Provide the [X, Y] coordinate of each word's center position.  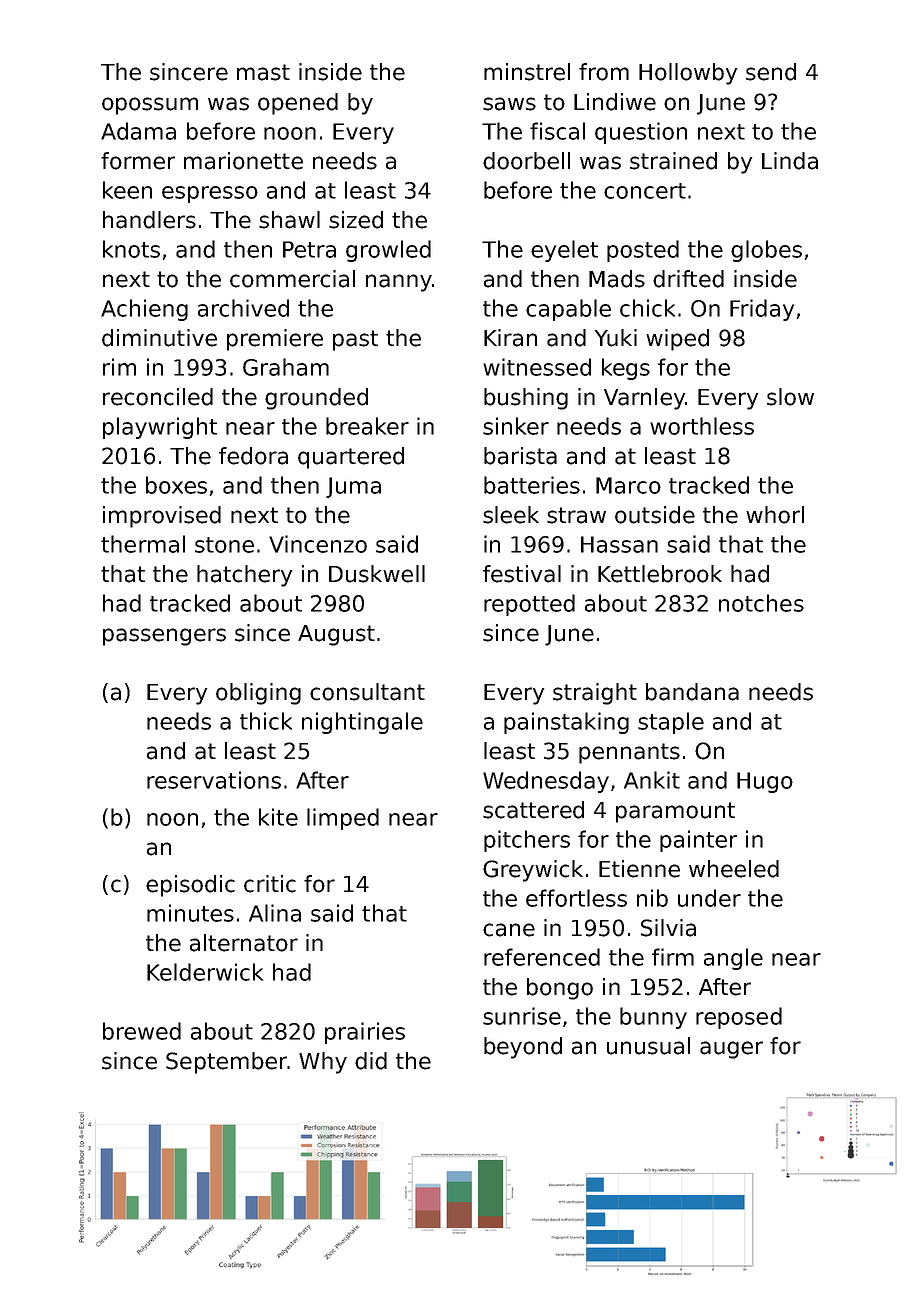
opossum [150, 106]
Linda [790, 161]
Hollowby [688, 74]
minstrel [527, 72]
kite [278, 817]
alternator [244, 943]
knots [131, 249]
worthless [702, 426]
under [709, 898]
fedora [253, 456]
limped [343, 819]
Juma [353, 487]
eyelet [564, 251]
